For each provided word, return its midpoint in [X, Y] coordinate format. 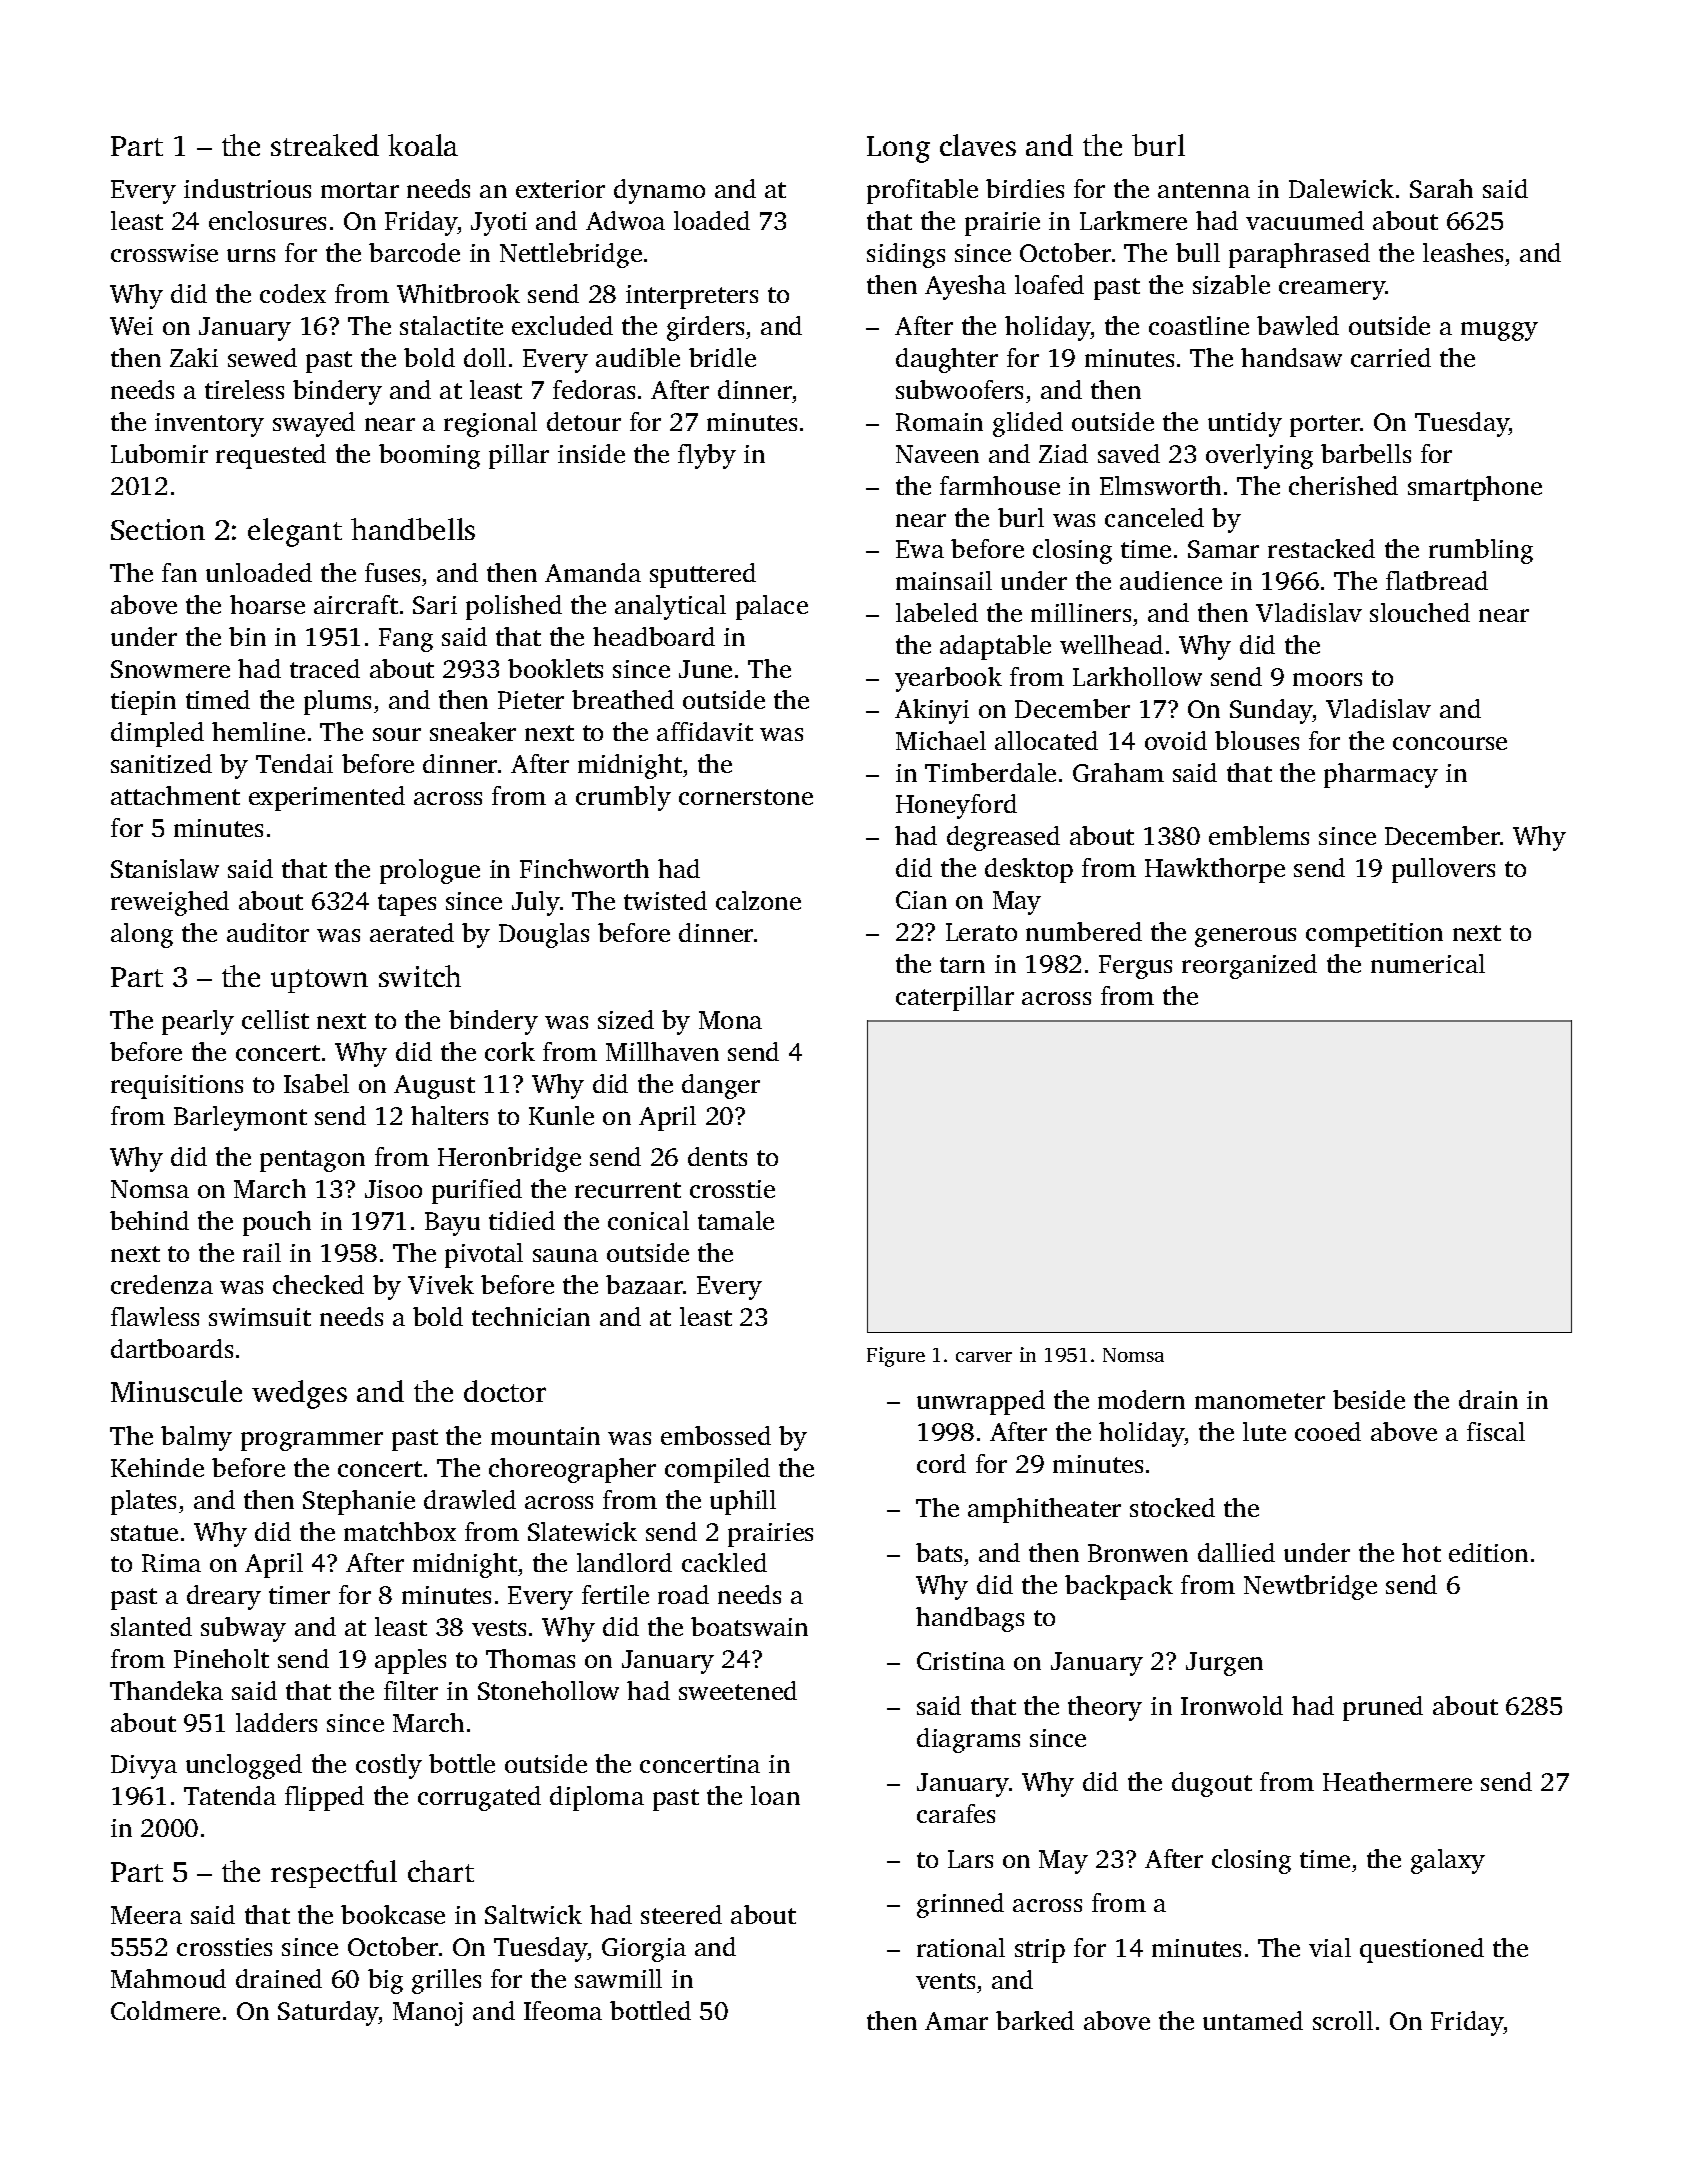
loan [775, 1795]
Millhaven [662, 1051]
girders [705, 328]
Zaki [194, 357]
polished [514, 607]
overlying [1259, 456]
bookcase [393, 1914]
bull [1198, 252]
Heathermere [1397, 1781]
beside [1369, 1399]
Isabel [316, 1083]
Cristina [961, 1661]
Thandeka [166, 1690]
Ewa [920, 549]
